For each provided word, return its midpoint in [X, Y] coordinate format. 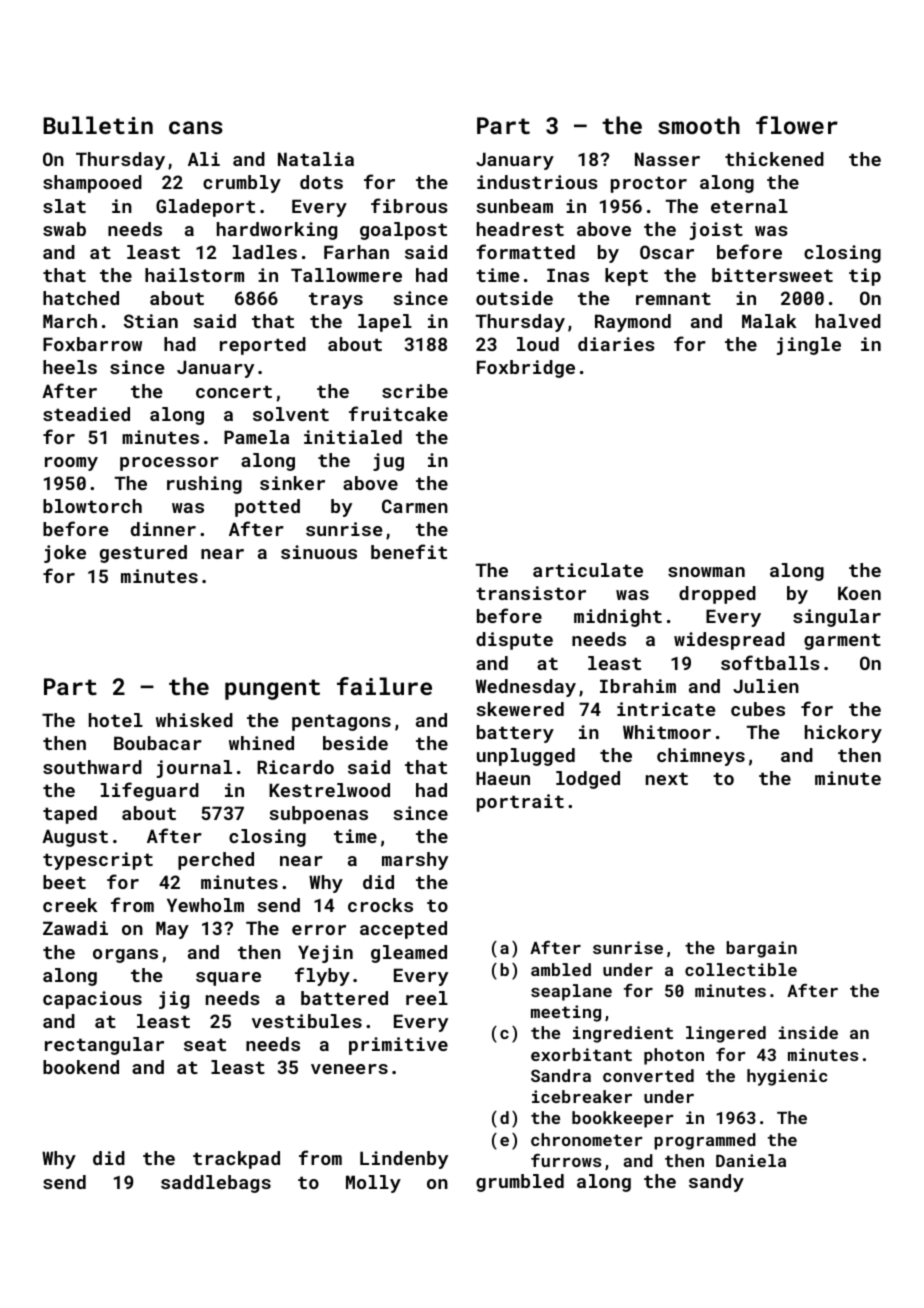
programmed [705, 1141]
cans [196, 127]
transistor [531, 593]
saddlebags [216, 1184]
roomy [71, 464]
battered [344, 998]
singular [837, 618]
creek [70, 905]
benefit [409, 551]
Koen [859, 593]
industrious [537, 182]
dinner [163, 529]
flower [797, 125]
